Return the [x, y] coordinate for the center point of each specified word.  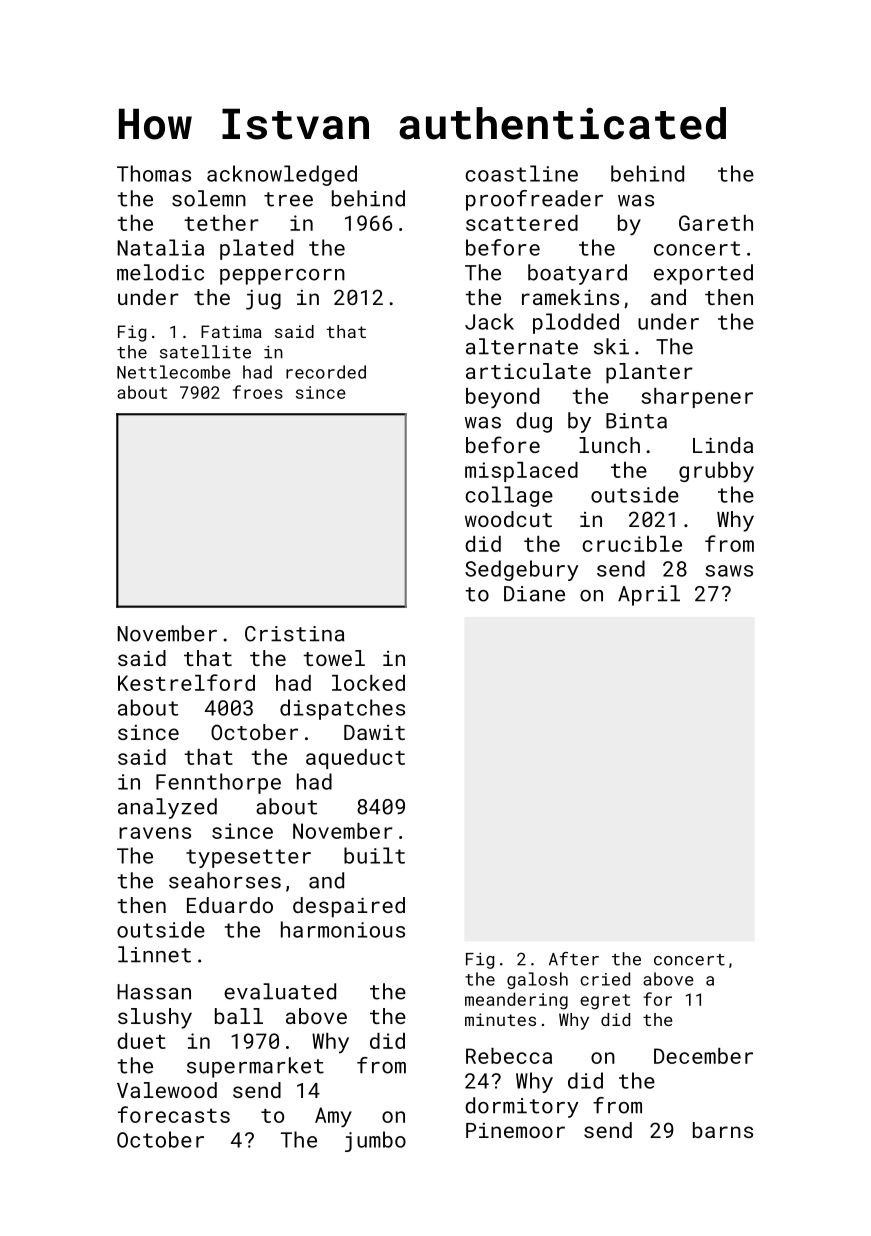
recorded [326, 372]
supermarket [255, 1067]
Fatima [231, 331]
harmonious [343, 929]
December [703, 1056]
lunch [609, 445]
